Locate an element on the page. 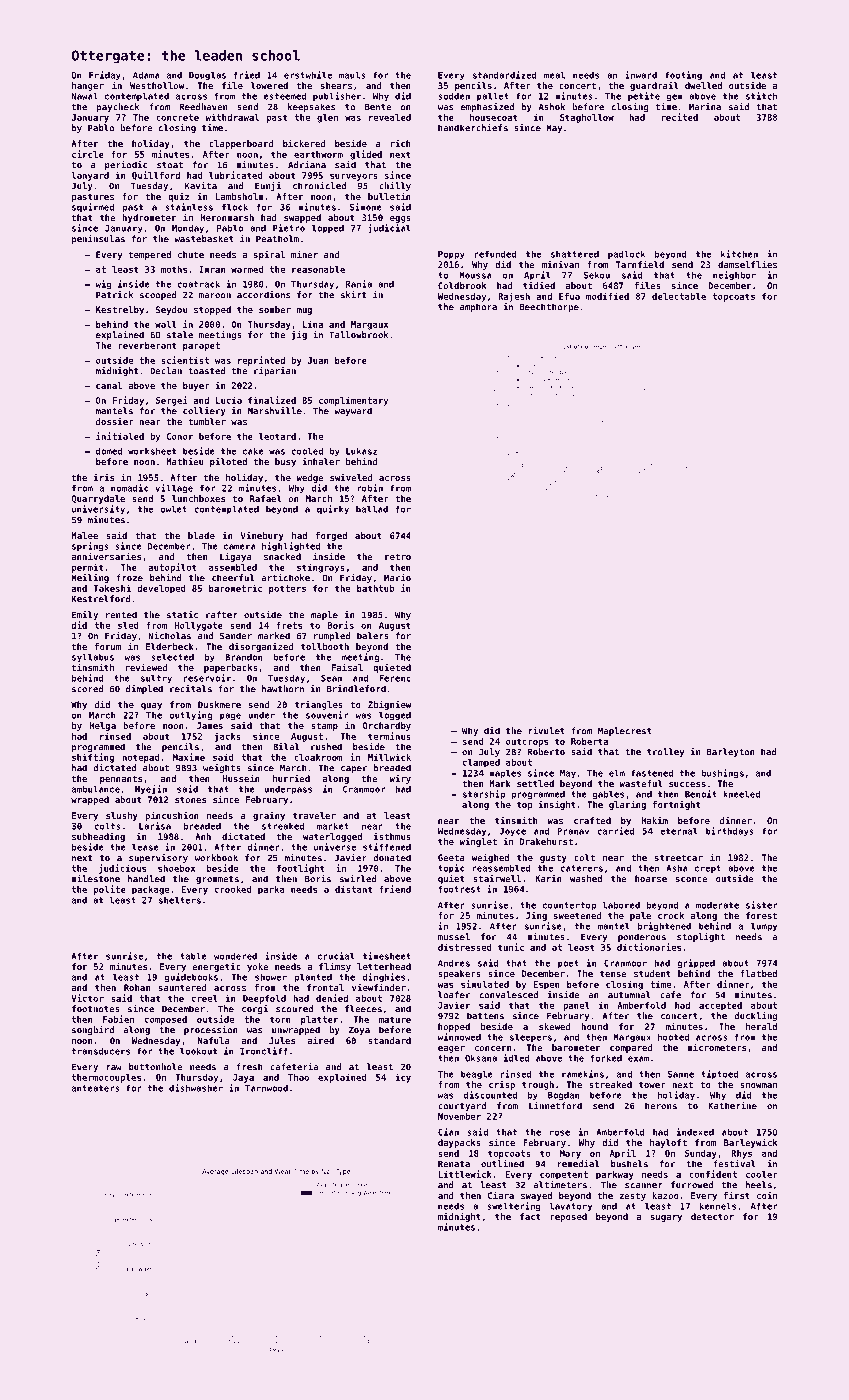  Emily is located at coordinates (85, 615).
